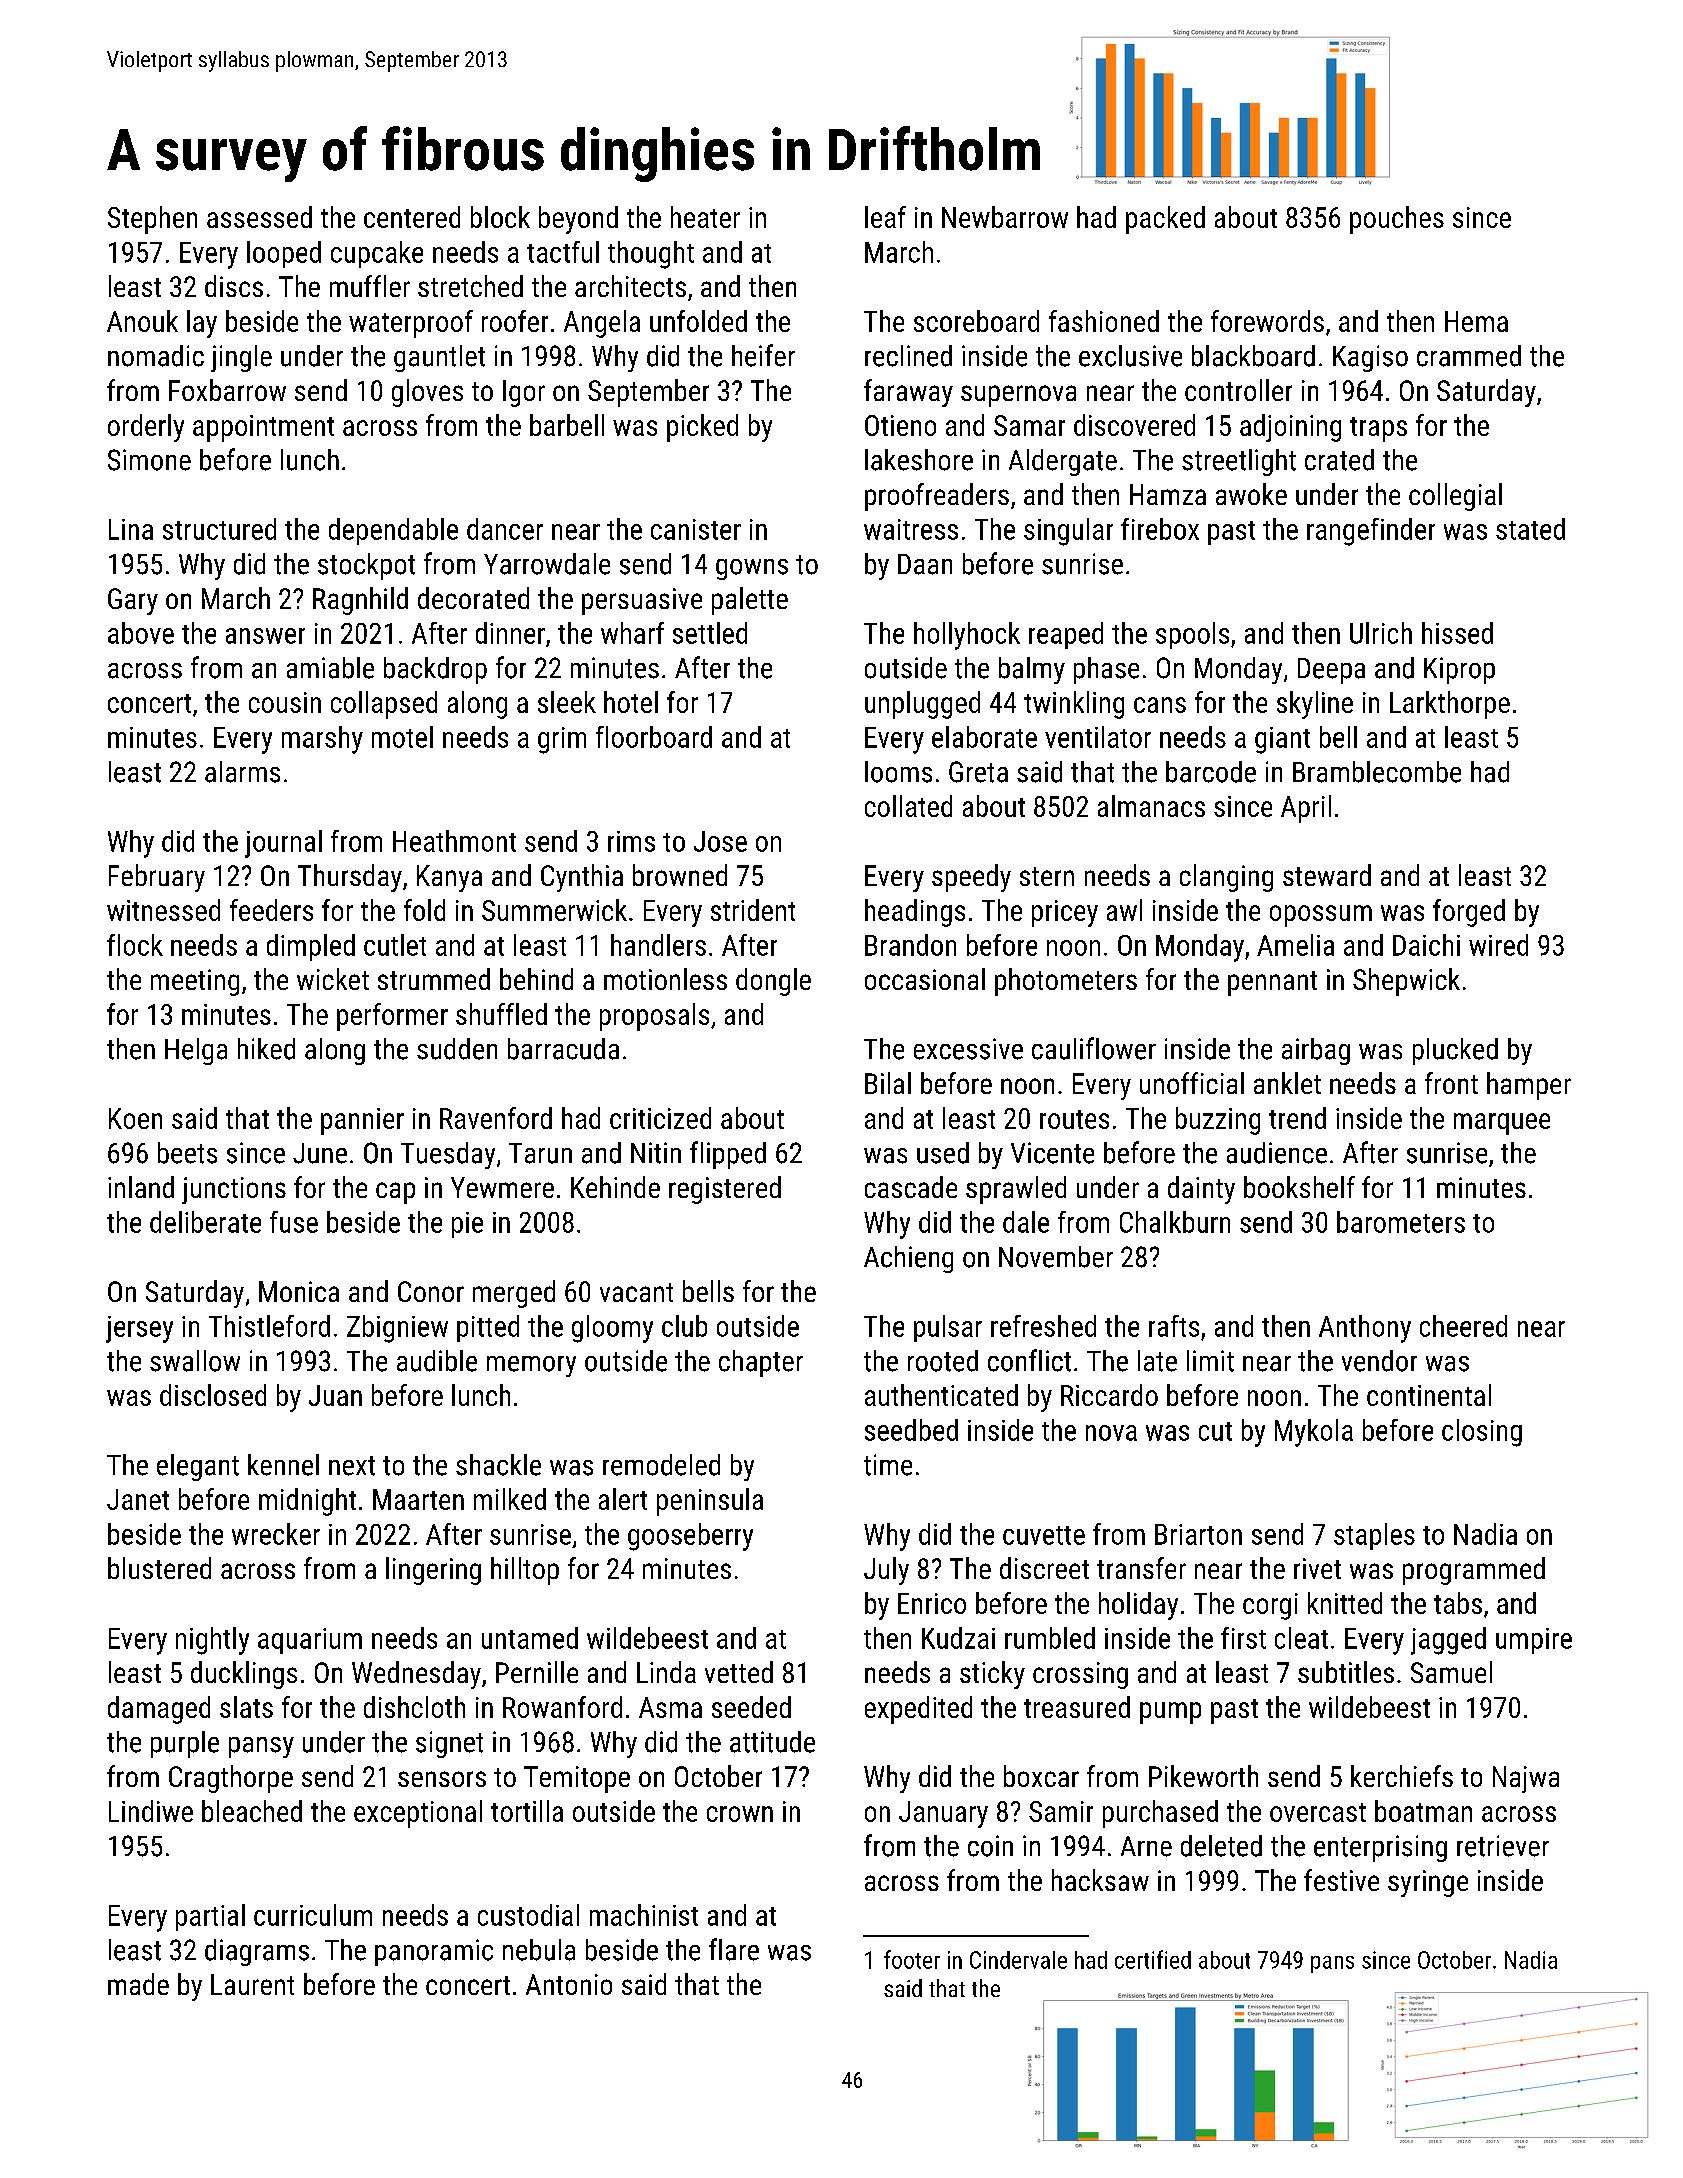 The height and width of the document is (2178, 1683). What do you see at coordinates (1065, 913) in the document?
I see `pricey` at bounding box center [1065, 913].
